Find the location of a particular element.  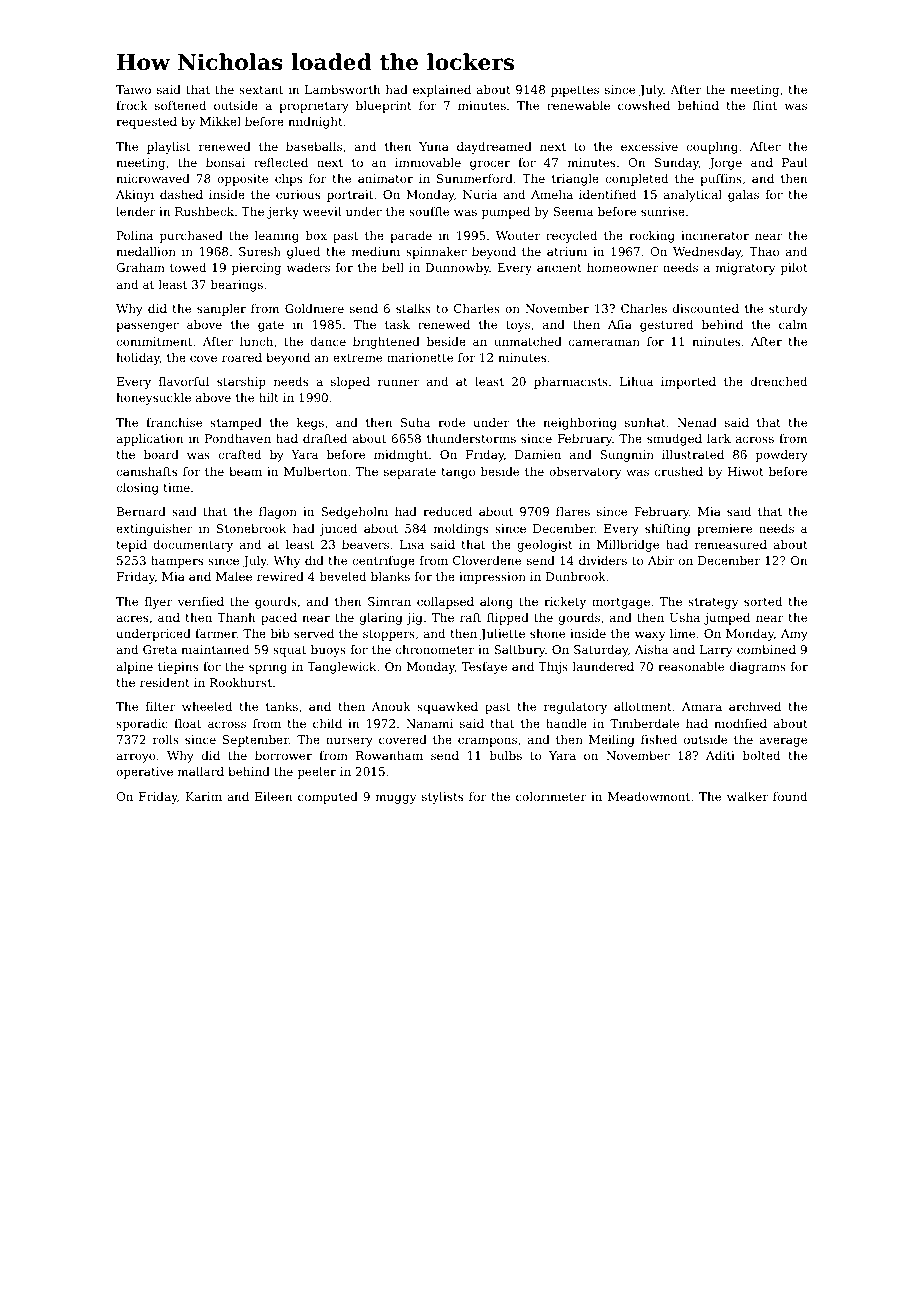

Wouter is located at coordinates (518, 235).
